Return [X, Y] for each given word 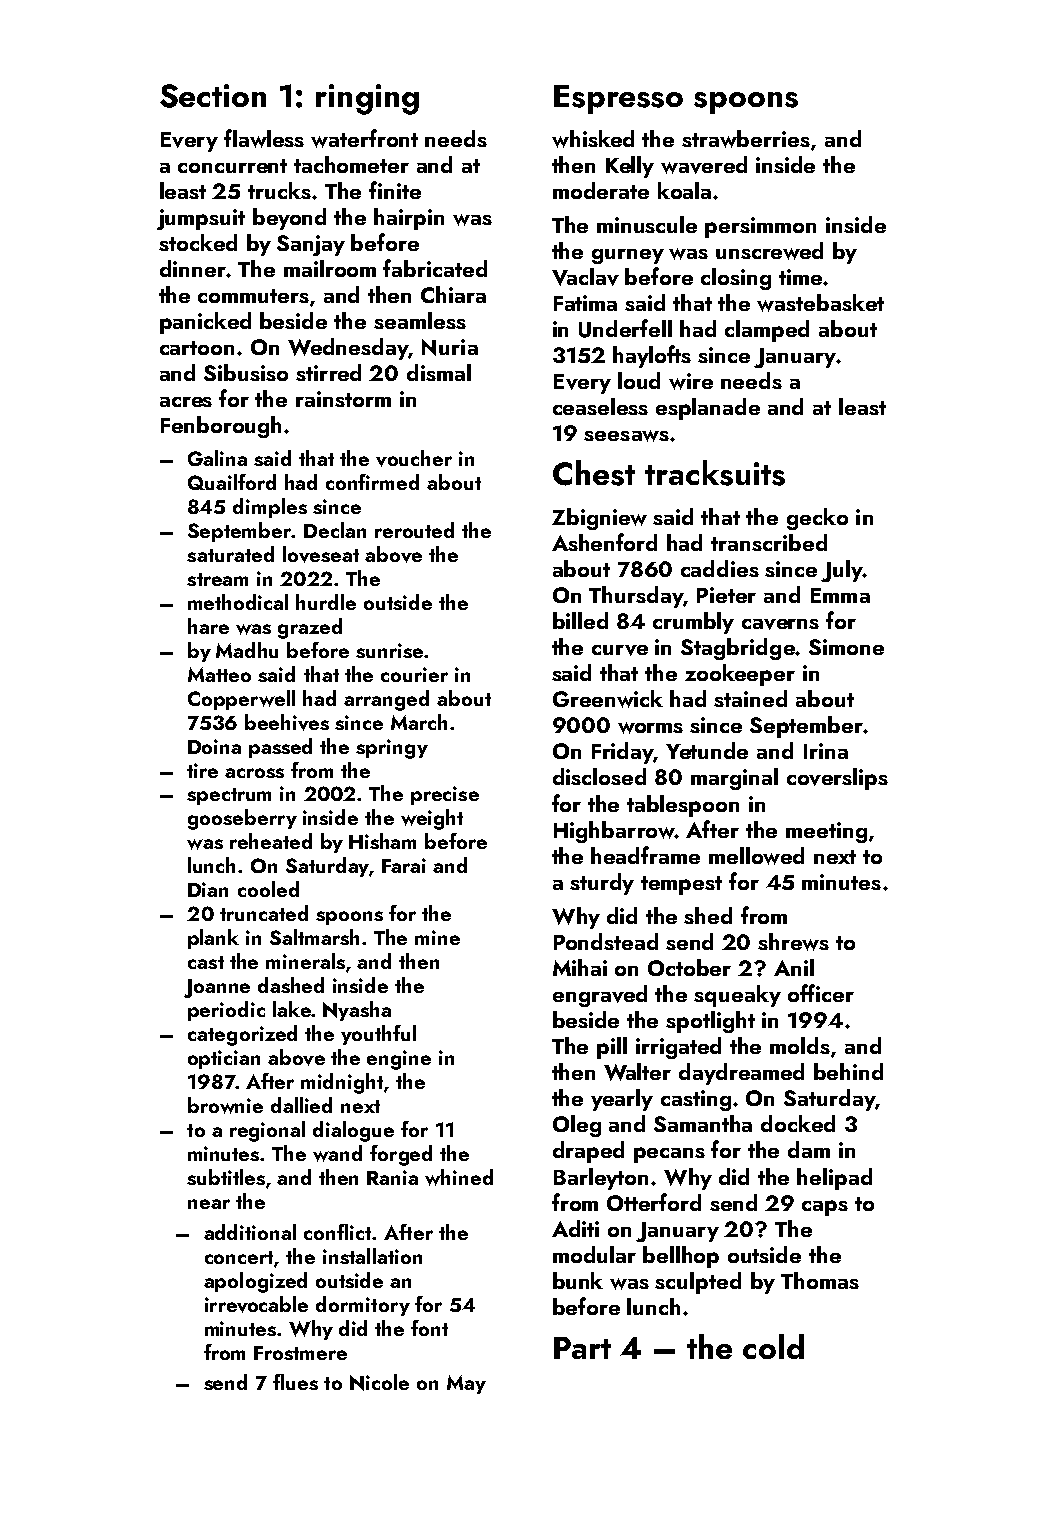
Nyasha [357, 1011]
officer [821, 993]
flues [295, 1382]
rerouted [414, 530]
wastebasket [820, 303]
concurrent [232, 166]
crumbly [693, 623]
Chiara [453, 294]
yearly [622, 1100]
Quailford [232, 482]
